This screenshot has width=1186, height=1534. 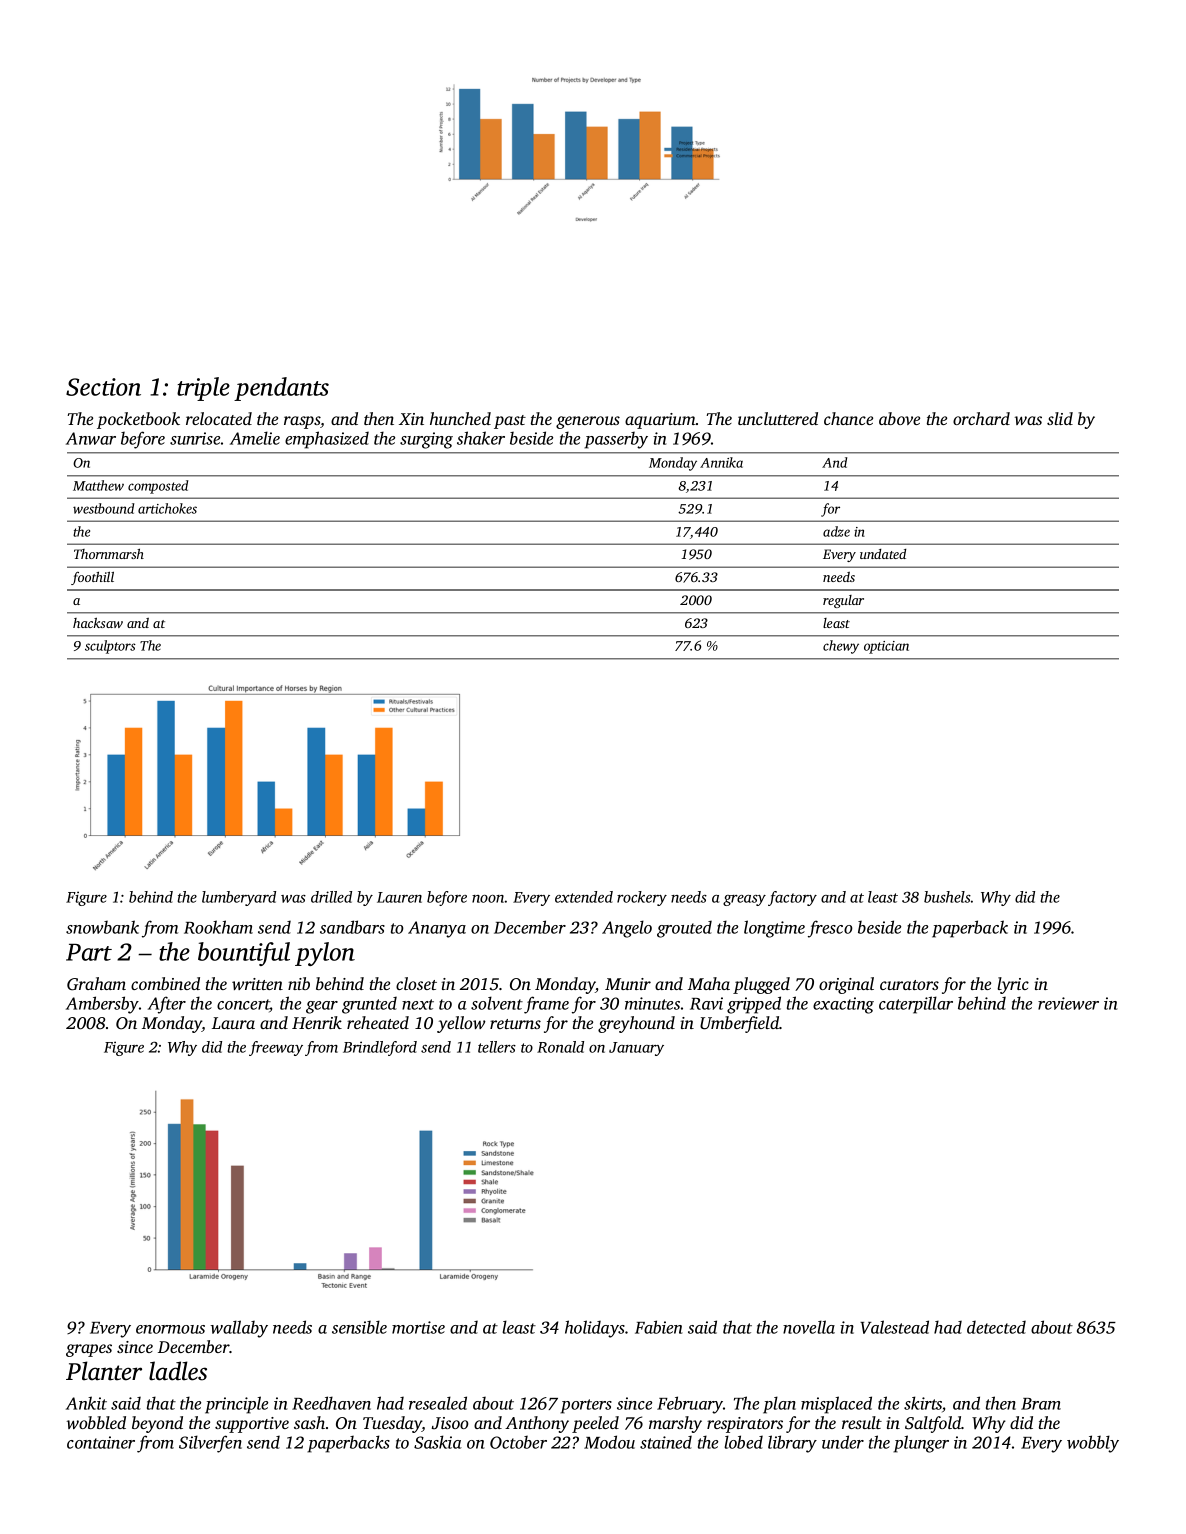 I want to click on slid, so click(x=1060, y=418).
